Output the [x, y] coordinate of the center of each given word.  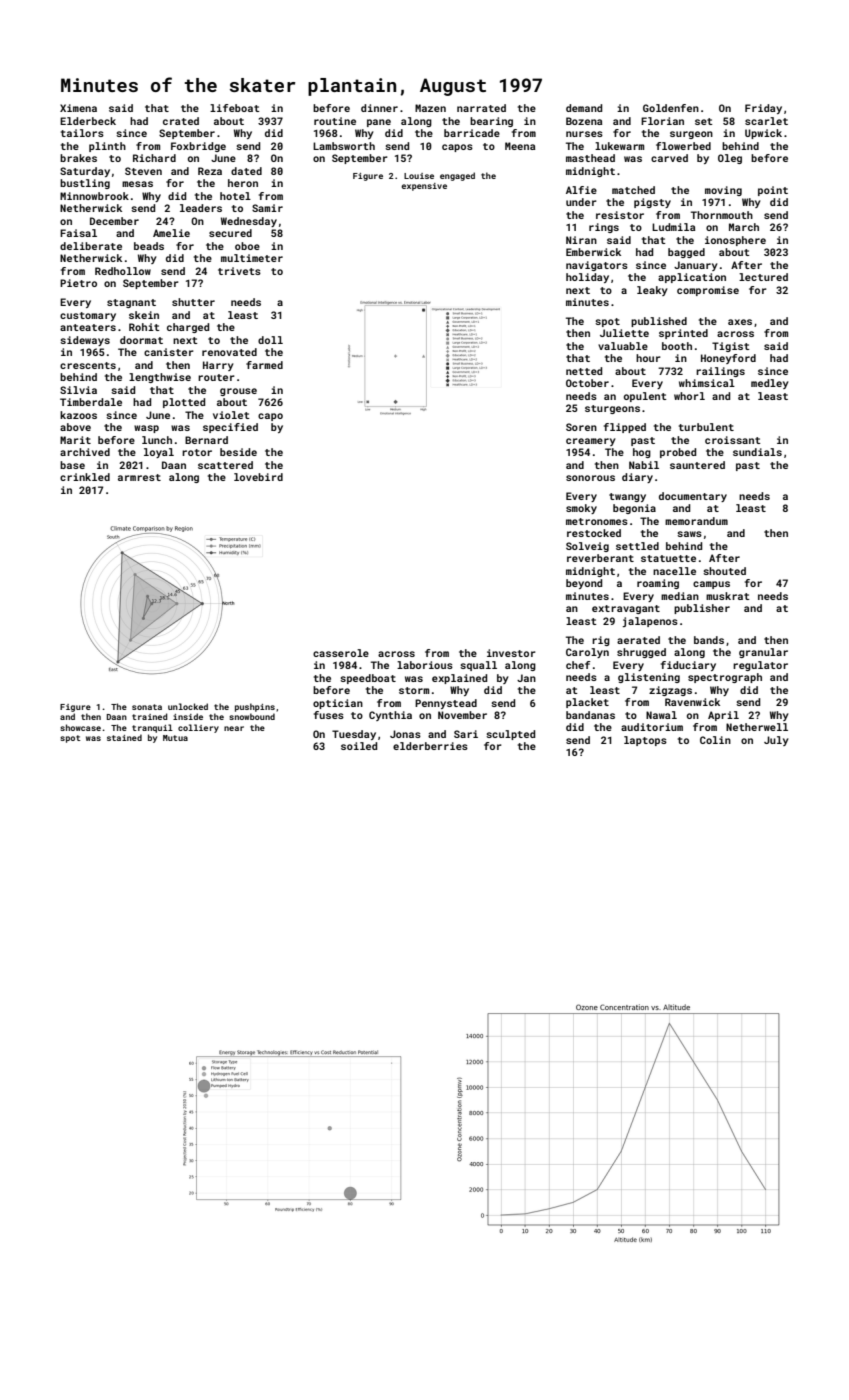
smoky [581, 509]
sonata [147, 707]
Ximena [78, 108]
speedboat [368, 679]
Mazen [430, 108]
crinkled [85, 477]
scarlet [766, 121]
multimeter [252, 258]
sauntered [697, 465]
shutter [193, 302]
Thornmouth [722, 215]
